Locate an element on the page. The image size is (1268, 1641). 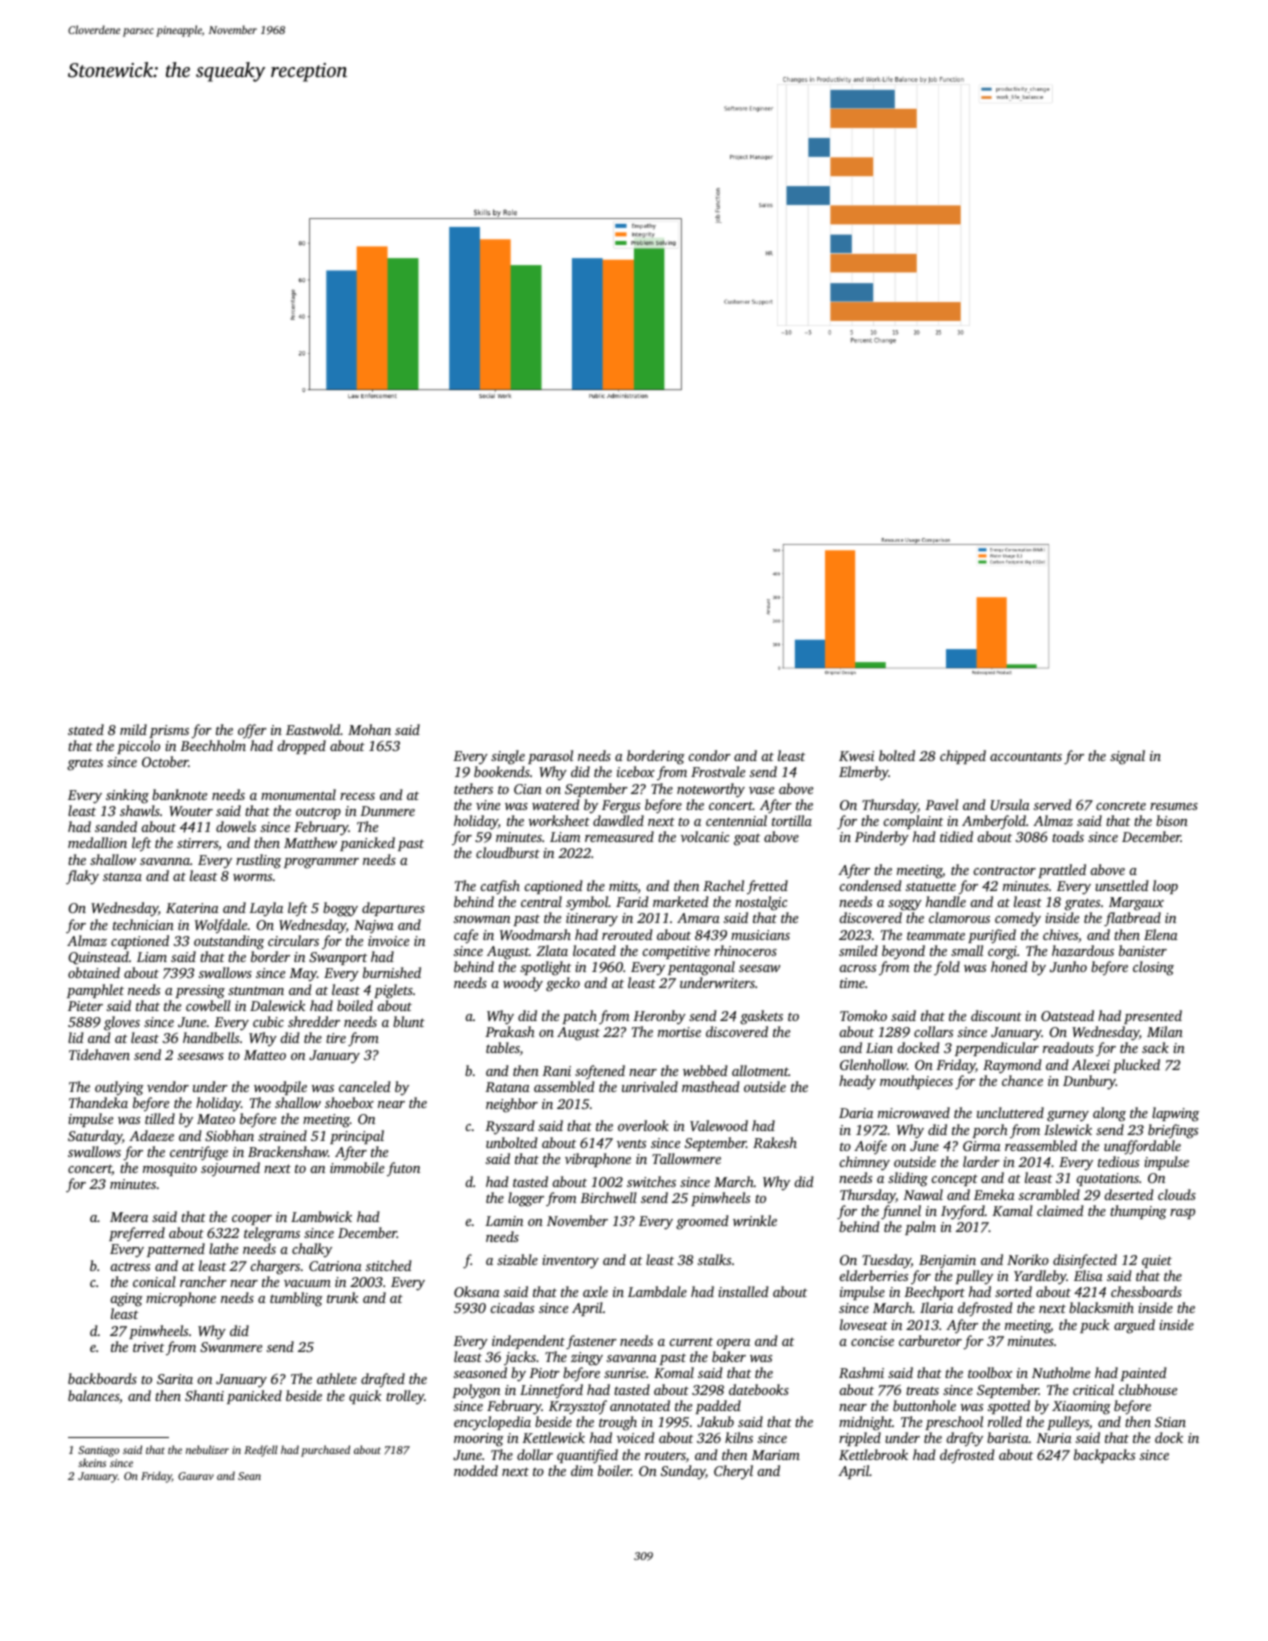
palm is located at coordinates (920, 1228).
